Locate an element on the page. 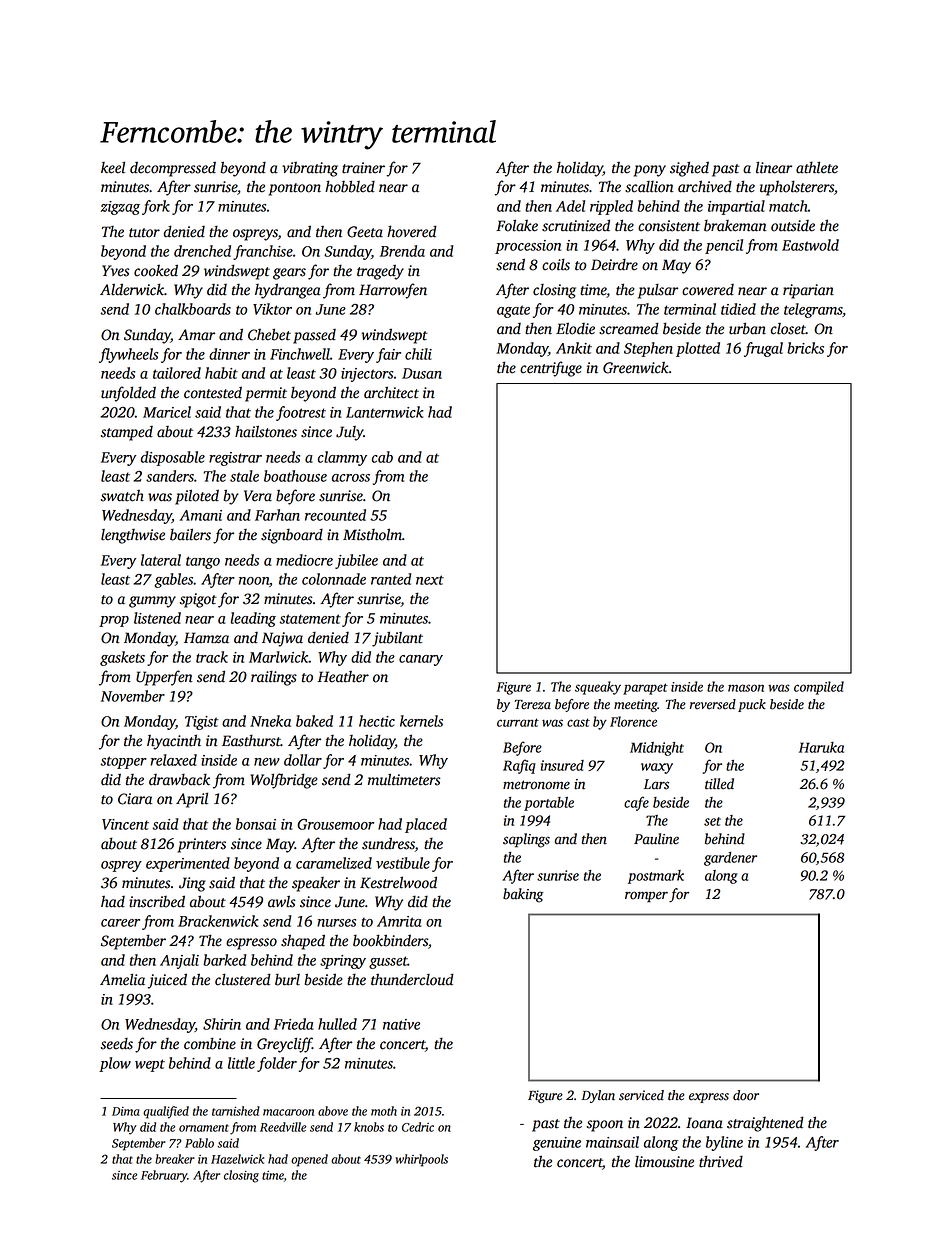  February is located at coordinates (164, 1176).
